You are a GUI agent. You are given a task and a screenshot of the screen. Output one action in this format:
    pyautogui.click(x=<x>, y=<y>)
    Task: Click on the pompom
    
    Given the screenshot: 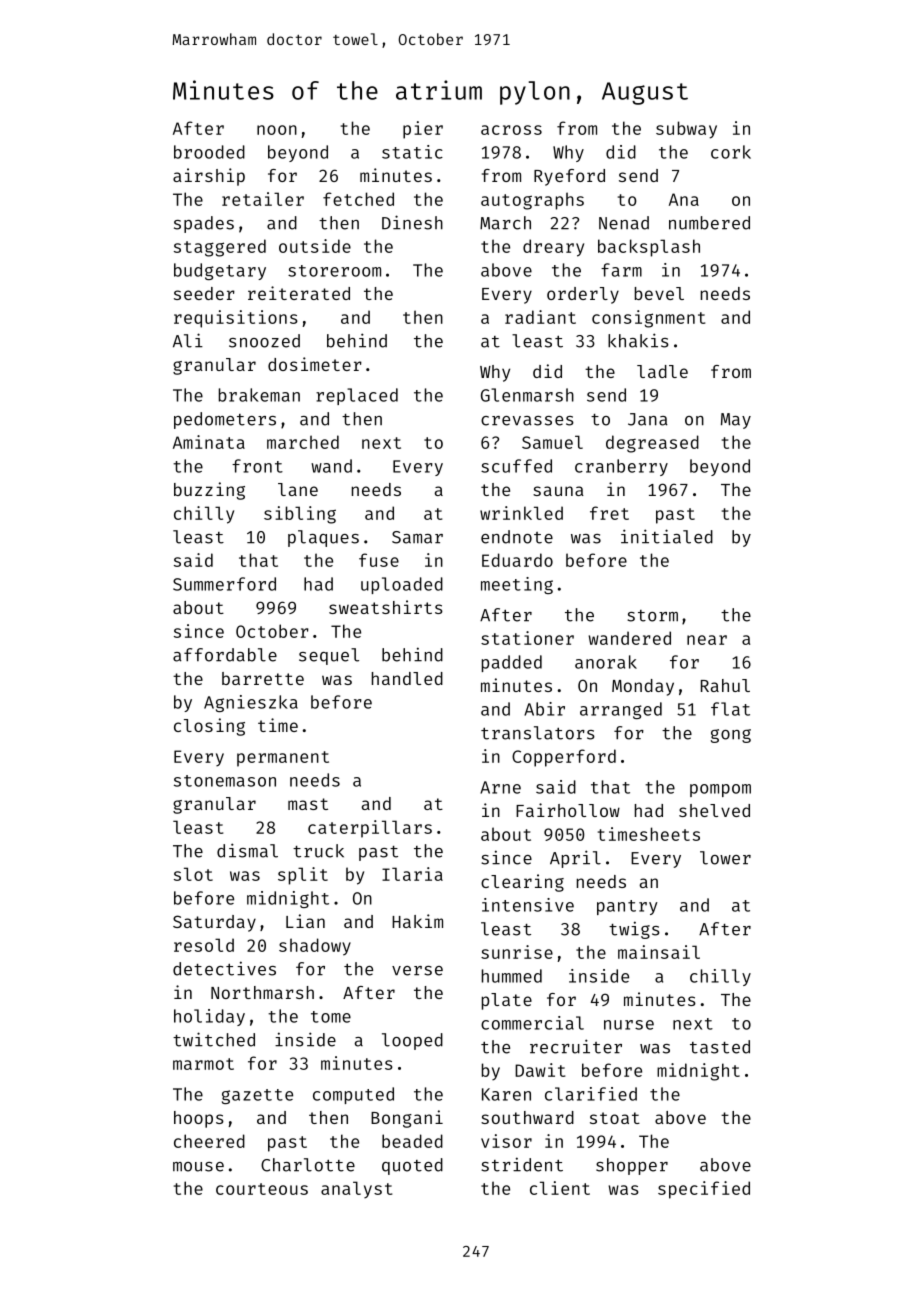 What is the action you would take?
    pyautogui.click(x=720, y=790)
